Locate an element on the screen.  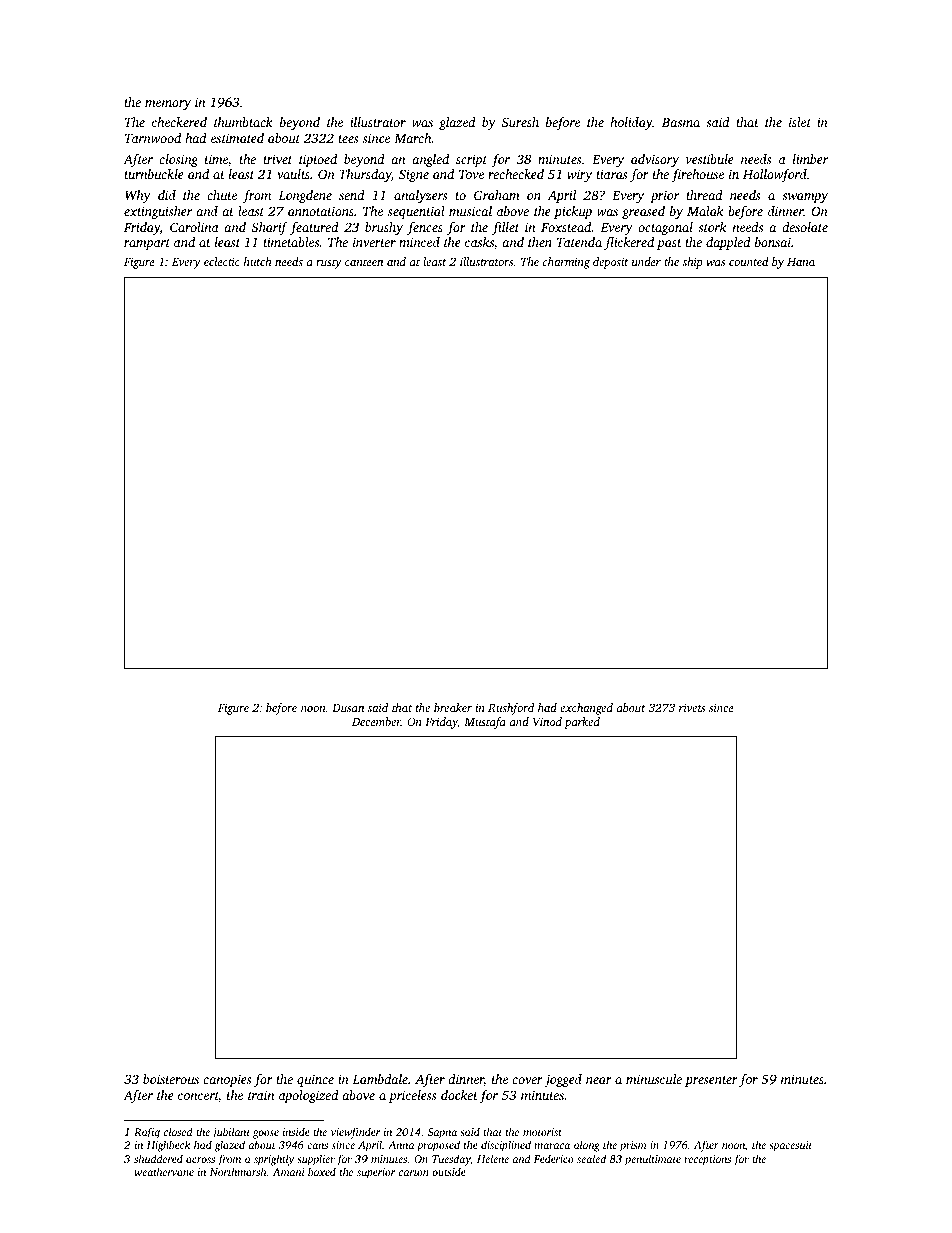
parked is located at coordinates (582, 723).
